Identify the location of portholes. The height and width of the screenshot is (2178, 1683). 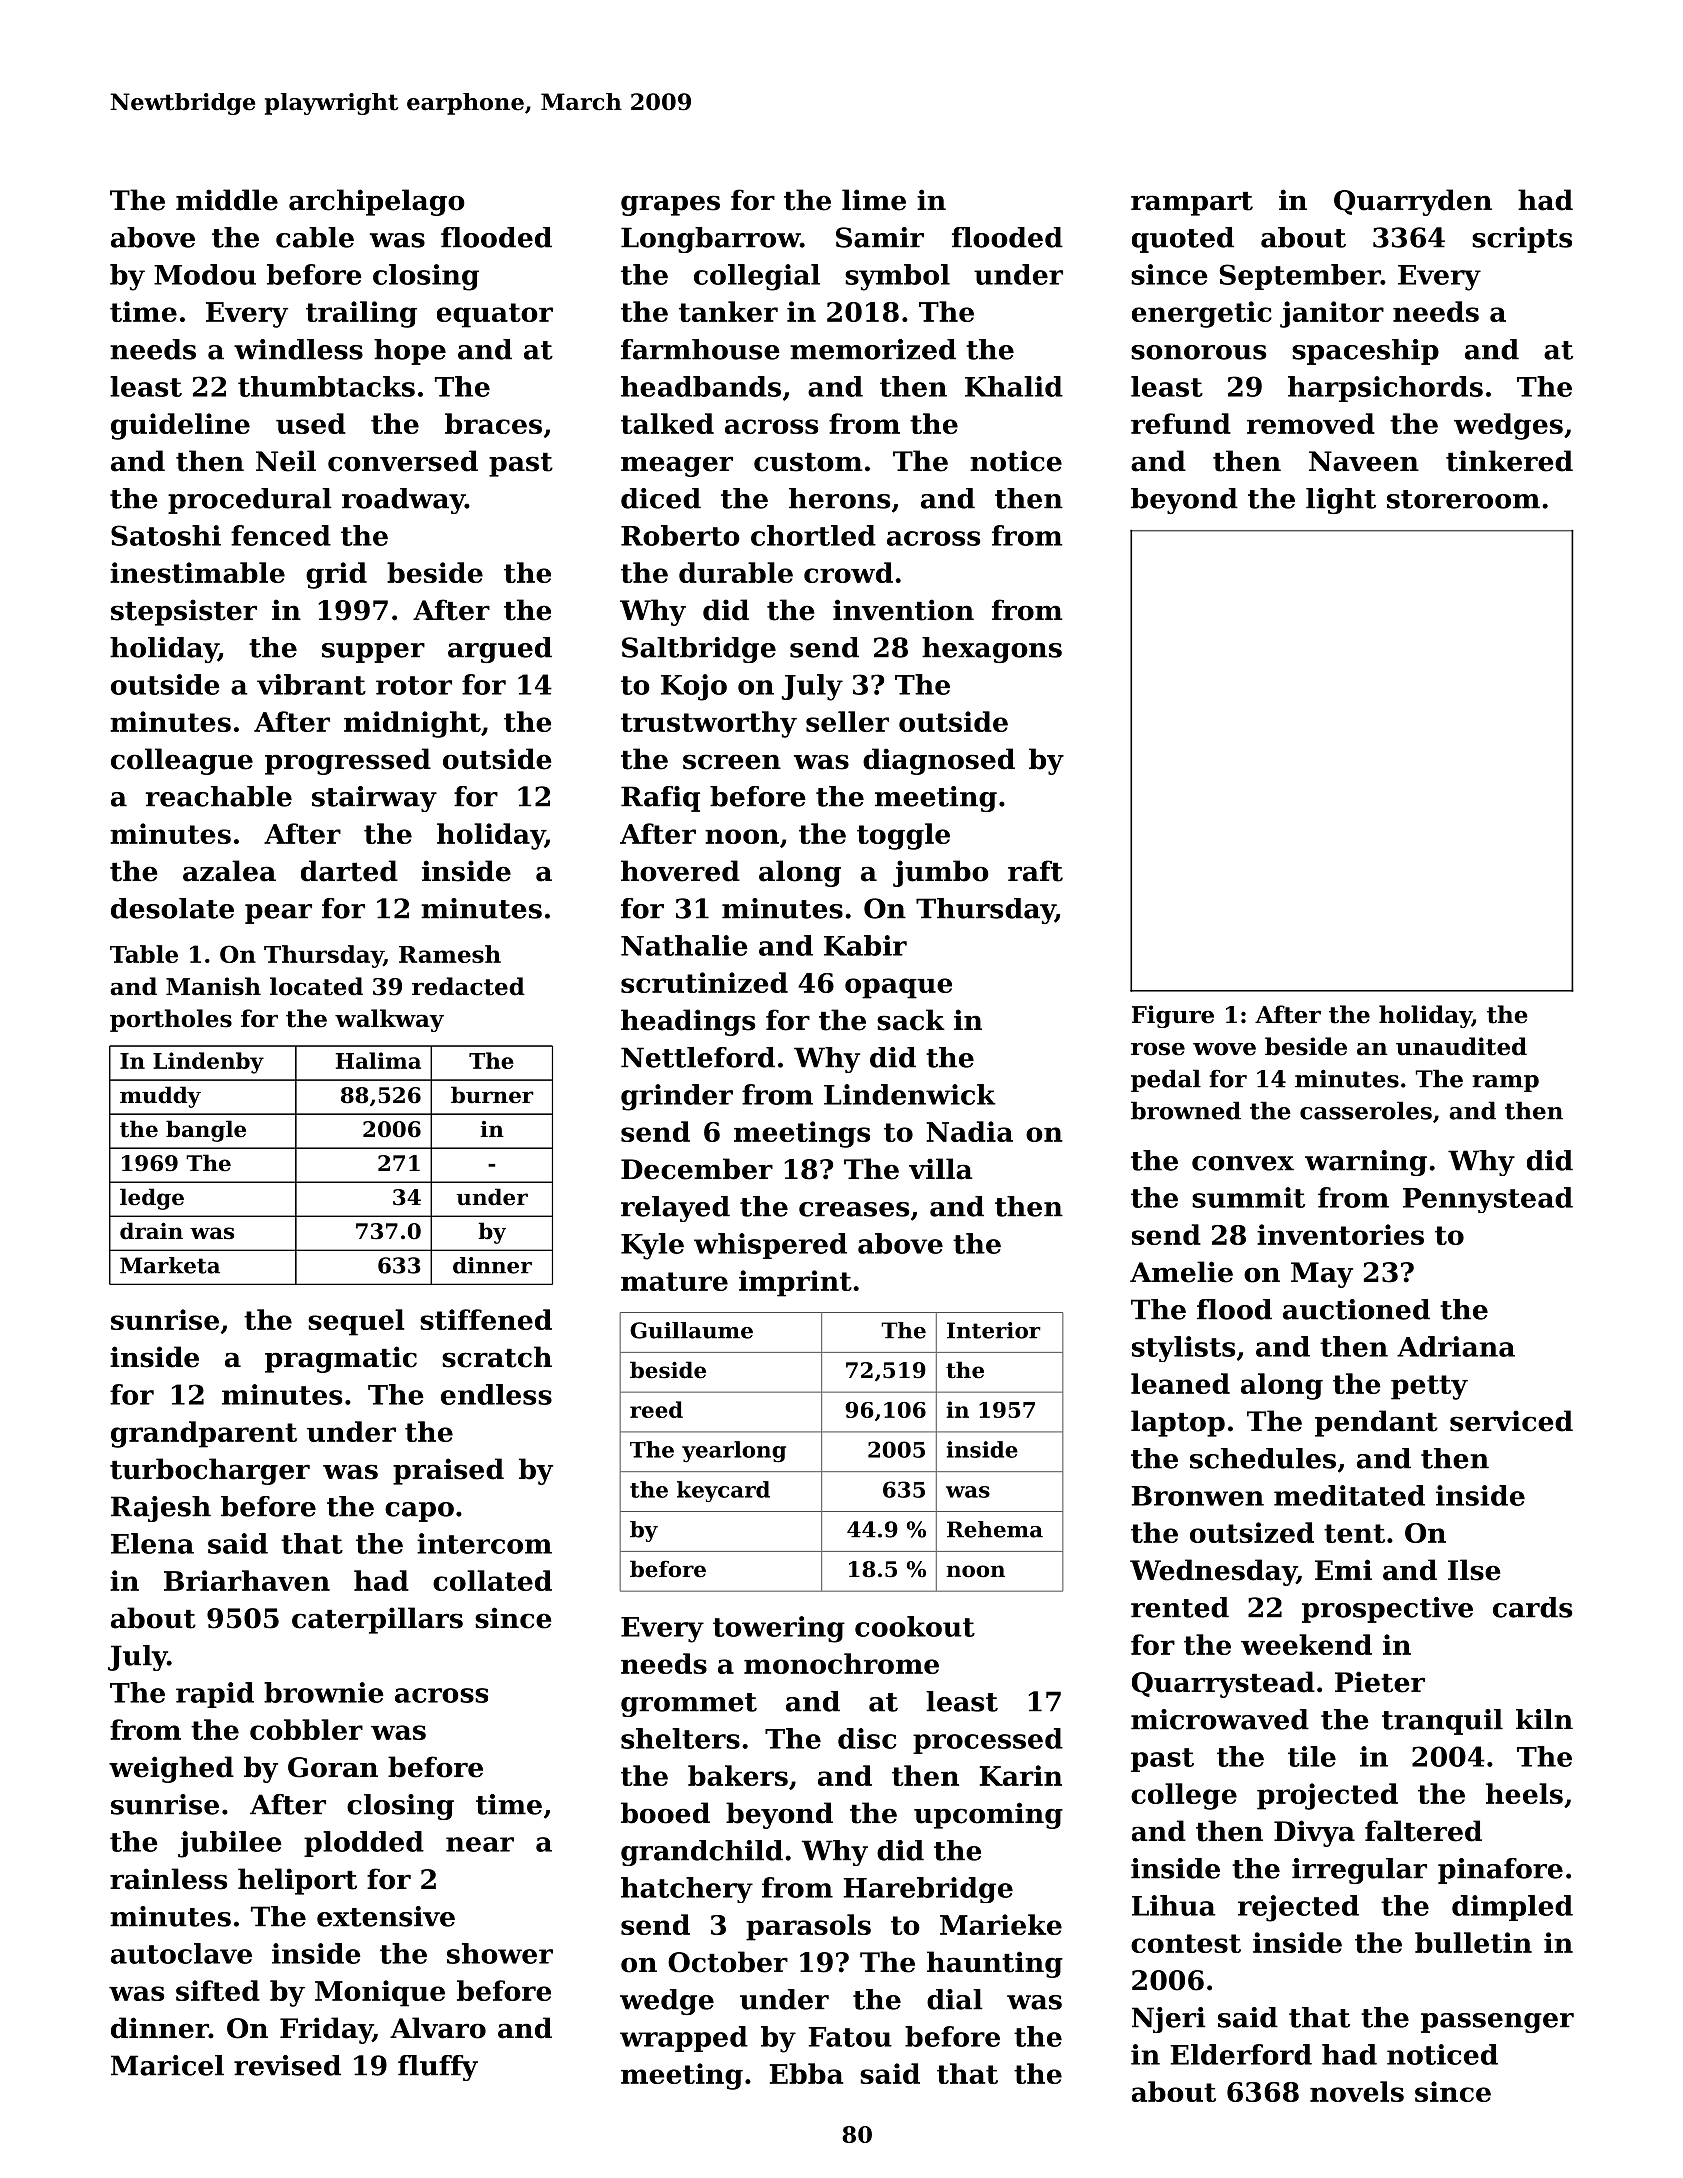
(171, 1020).
